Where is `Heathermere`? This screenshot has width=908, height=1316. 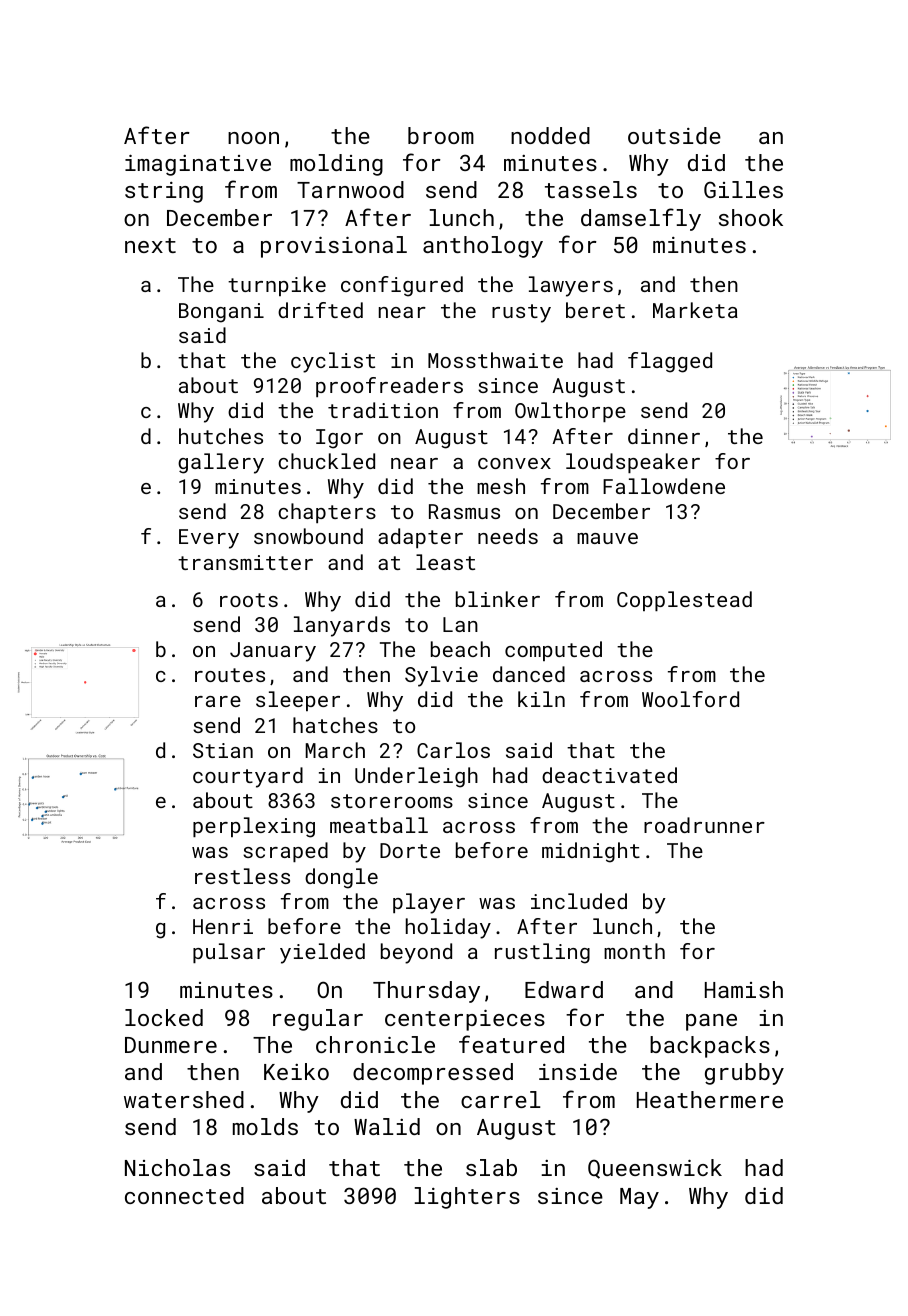
Heathermere is located at coordinates (710, 1099).
